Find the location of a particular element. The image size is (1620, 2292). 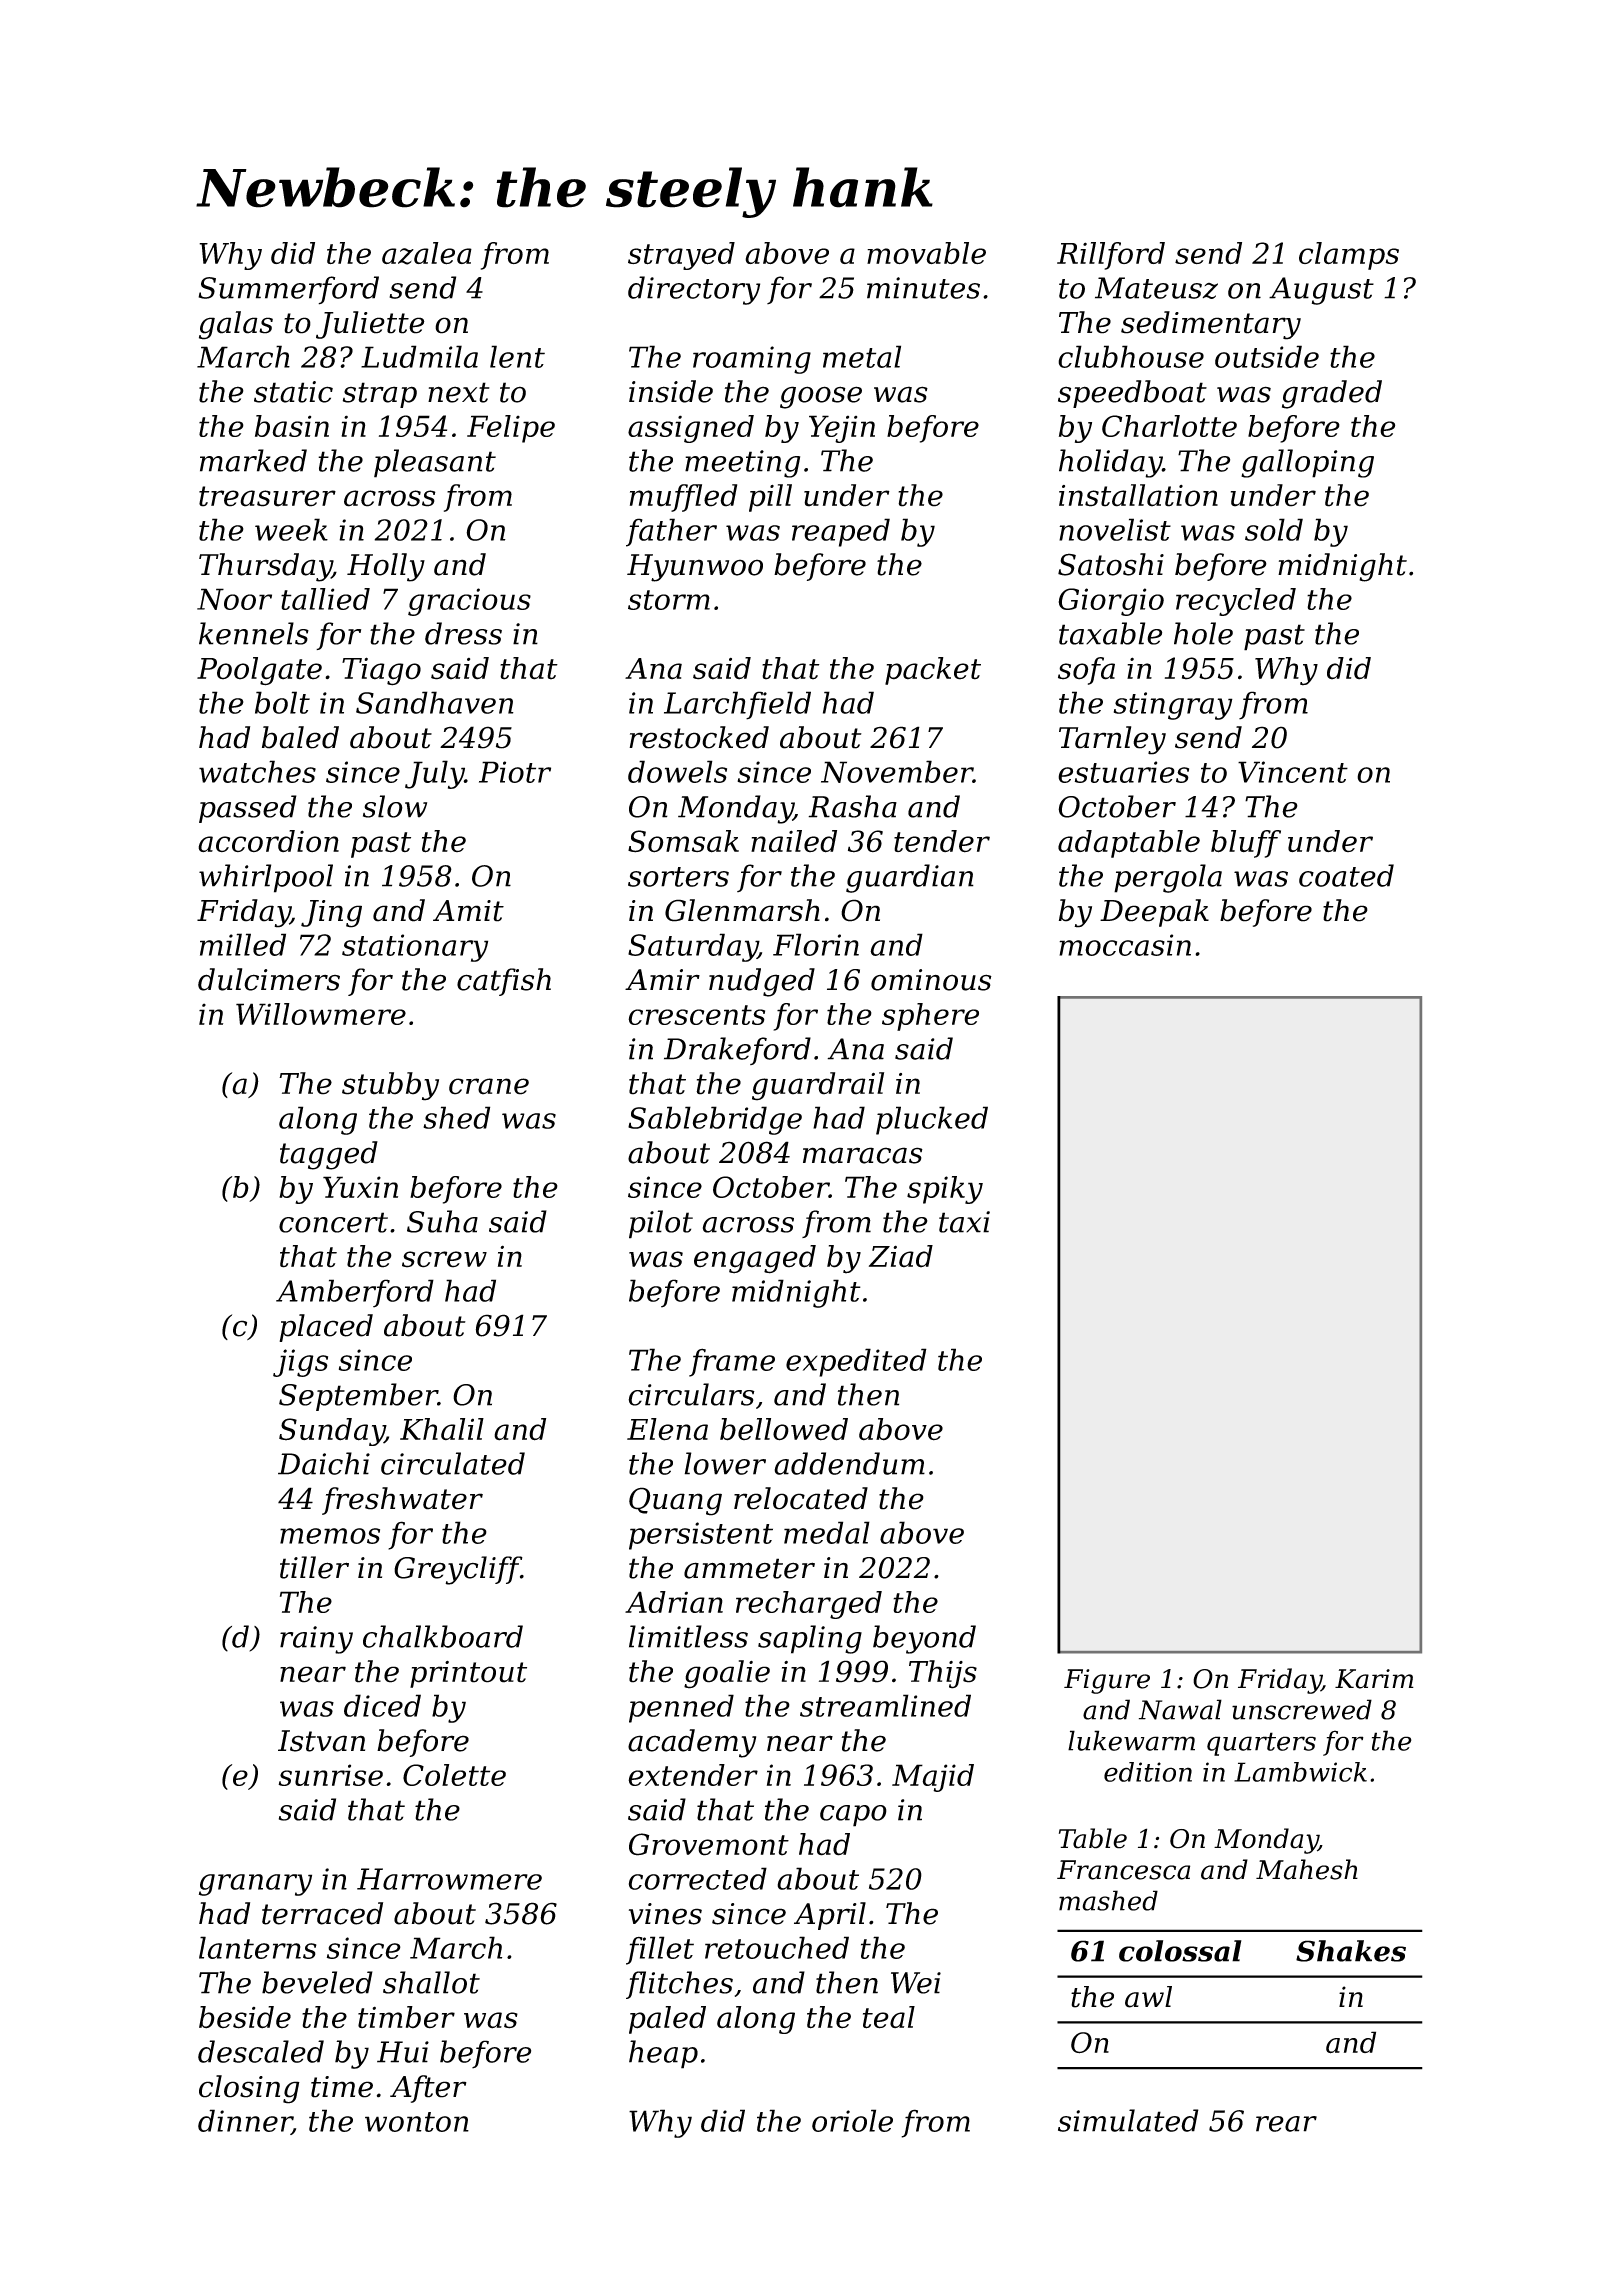

minutes is located at coordinates (923, 288).
